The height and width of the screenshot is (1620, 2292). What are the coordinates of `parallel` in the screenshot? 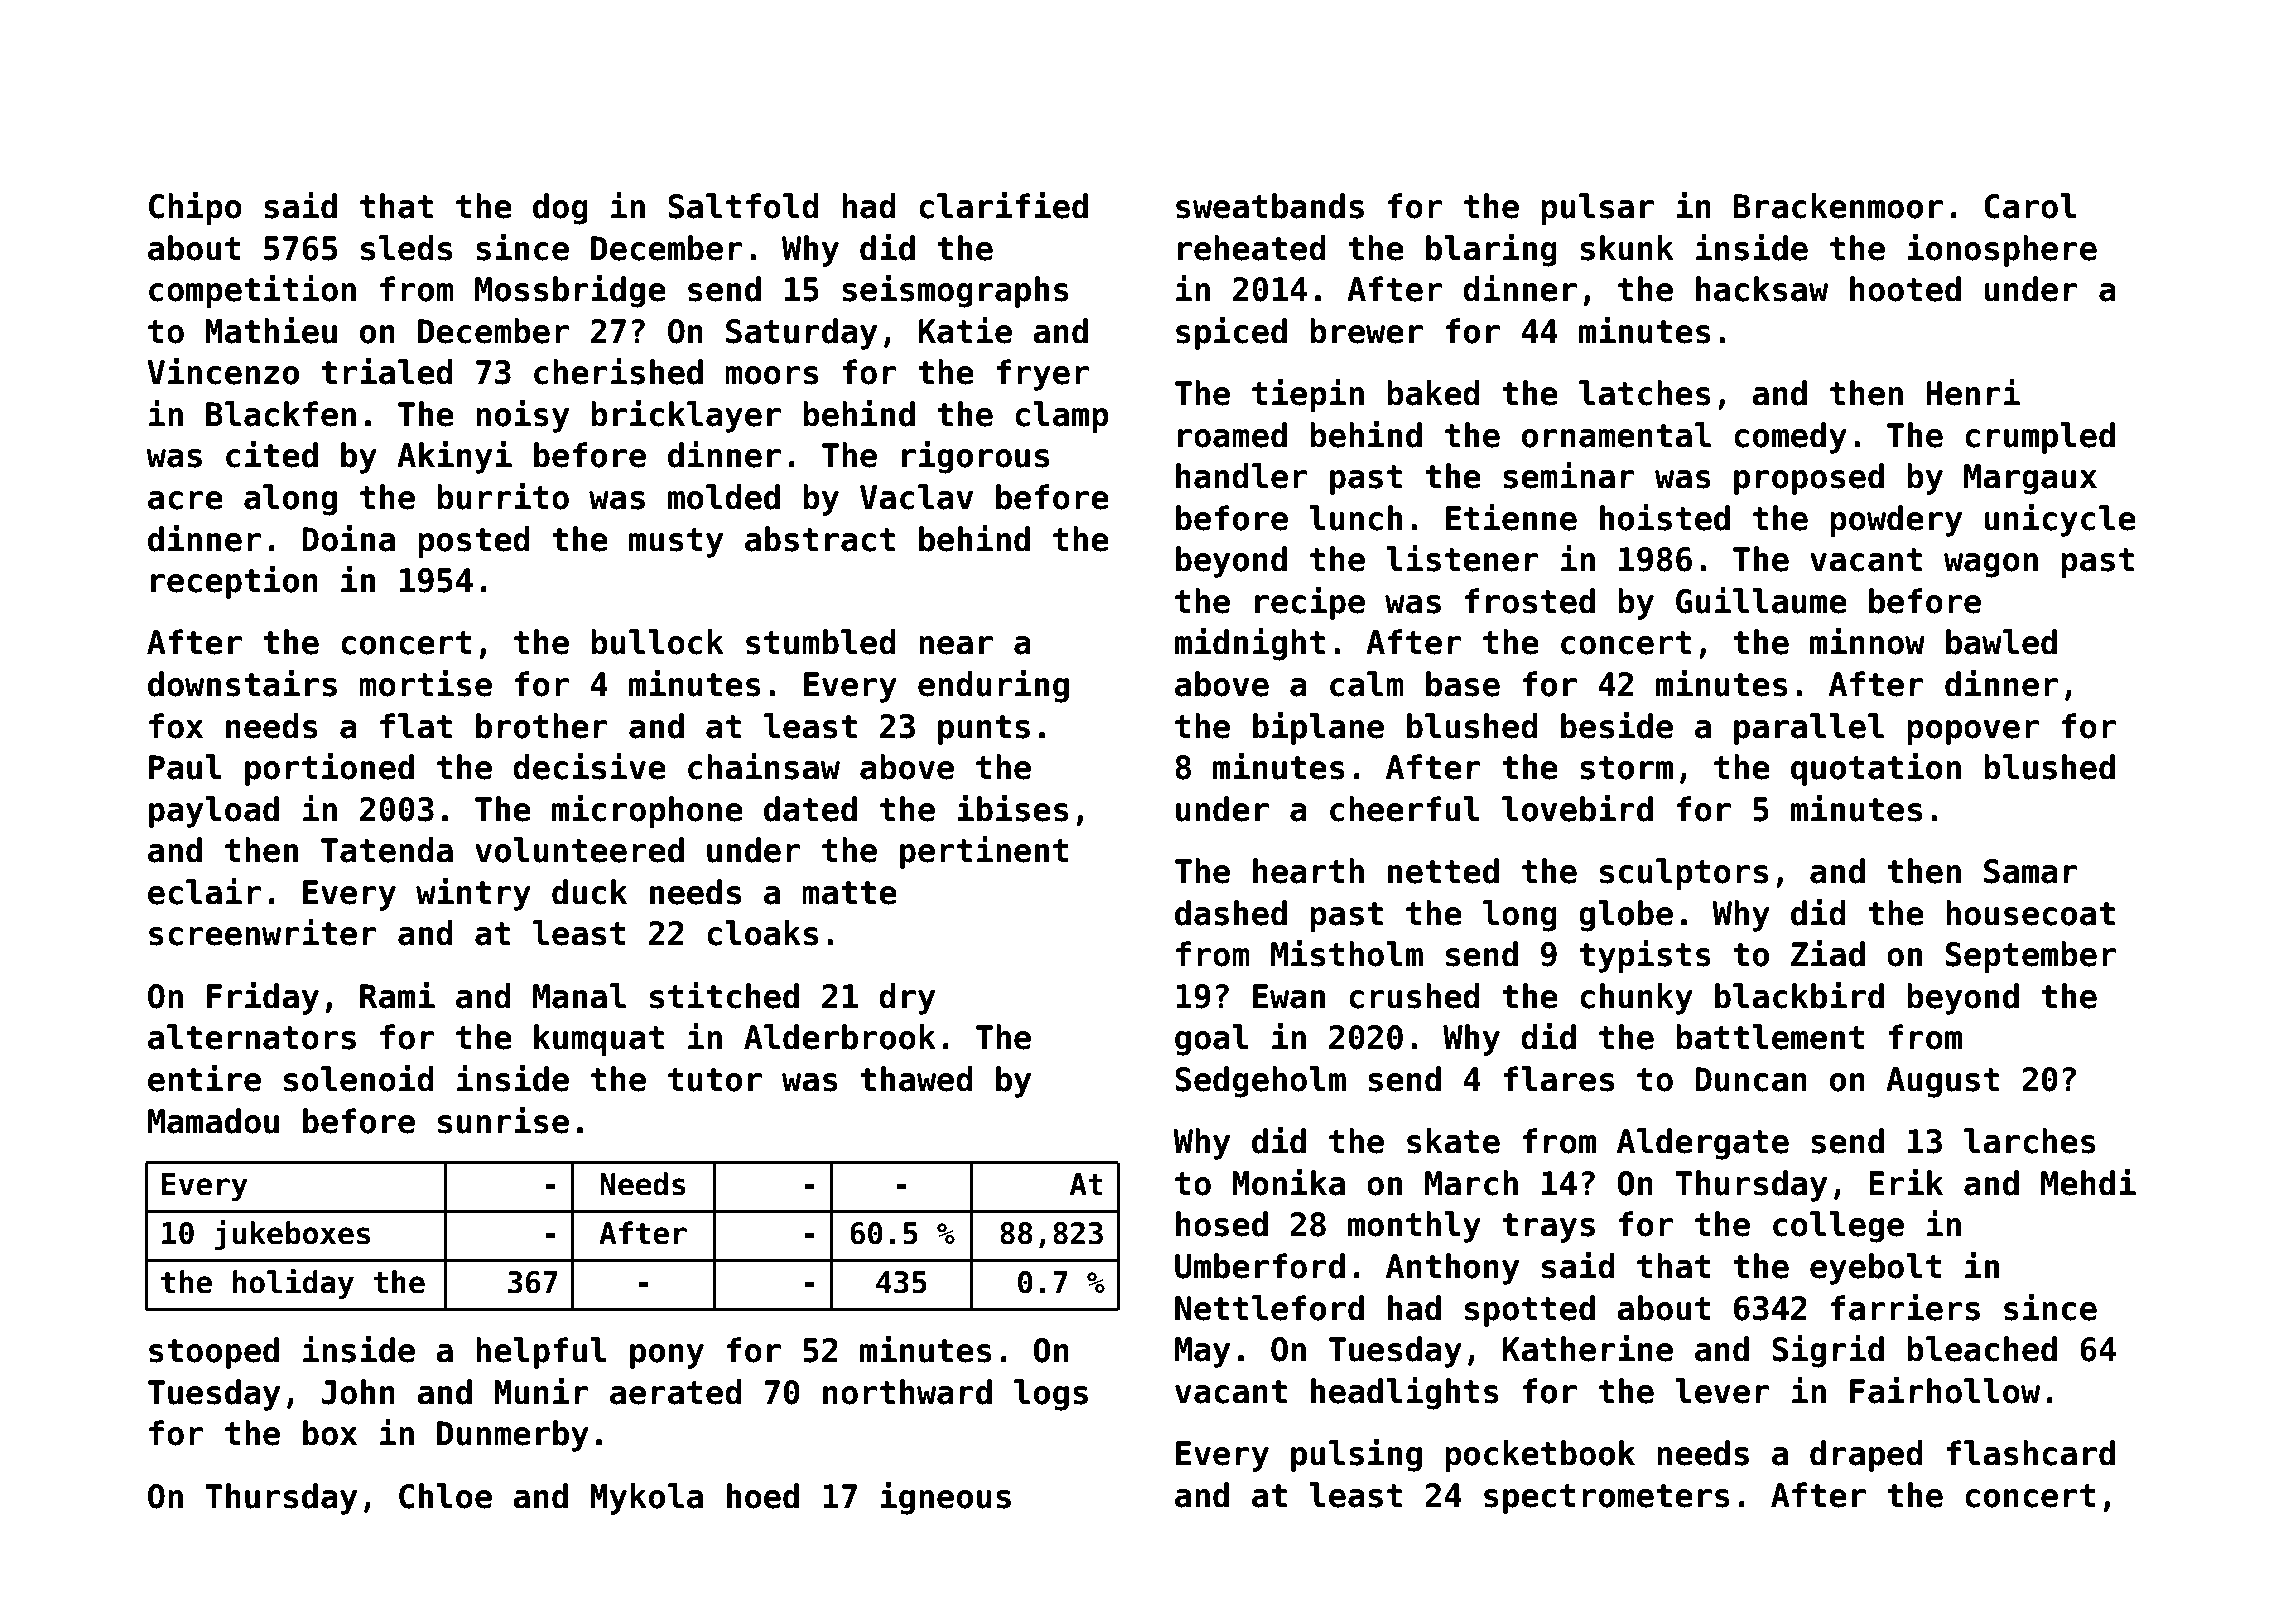 It's located at (1809, 729).
